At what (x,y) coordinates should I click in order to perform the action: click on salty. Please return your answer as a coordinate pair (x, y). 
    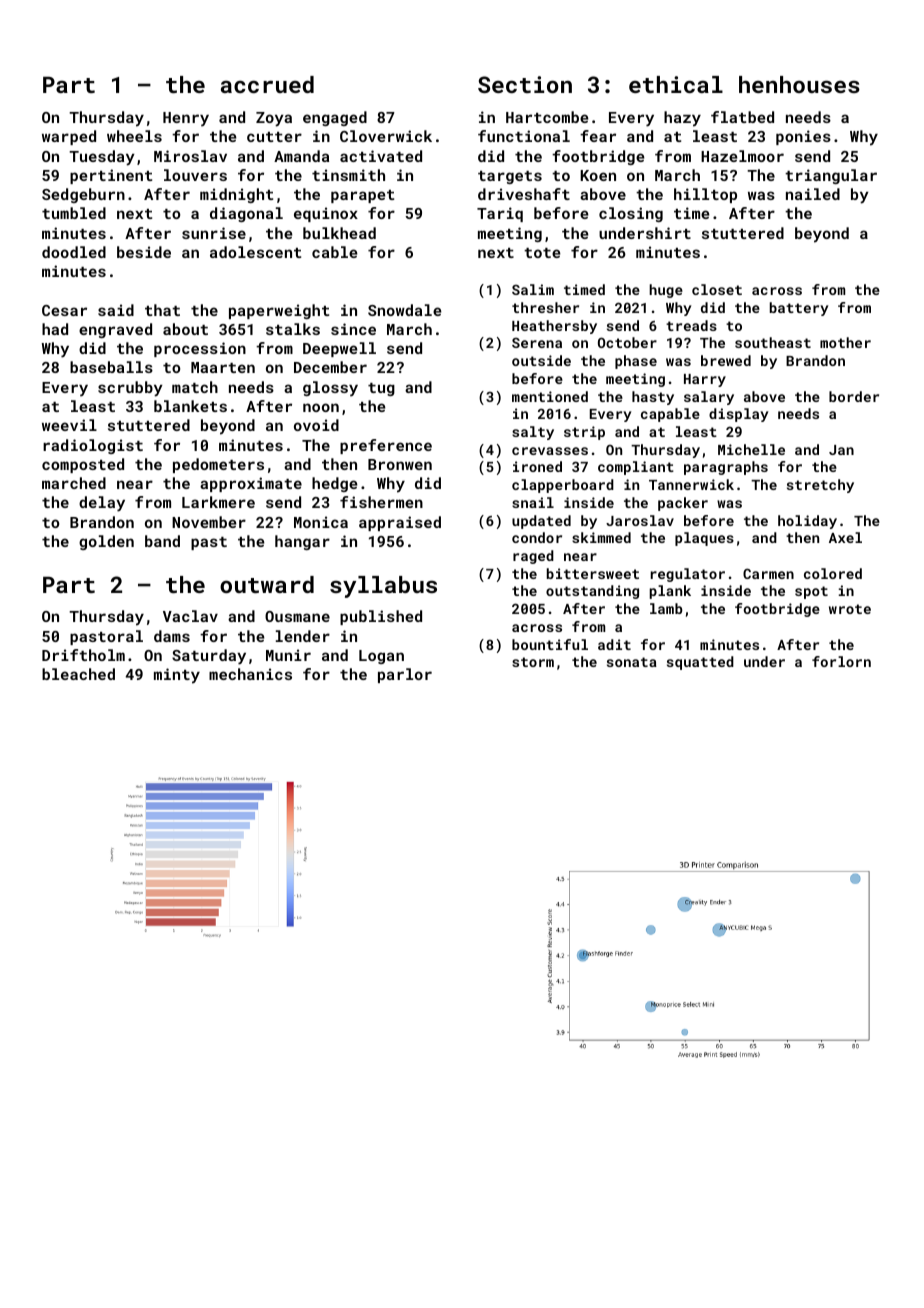
    Looking at the image, I should click on (533, 433).
